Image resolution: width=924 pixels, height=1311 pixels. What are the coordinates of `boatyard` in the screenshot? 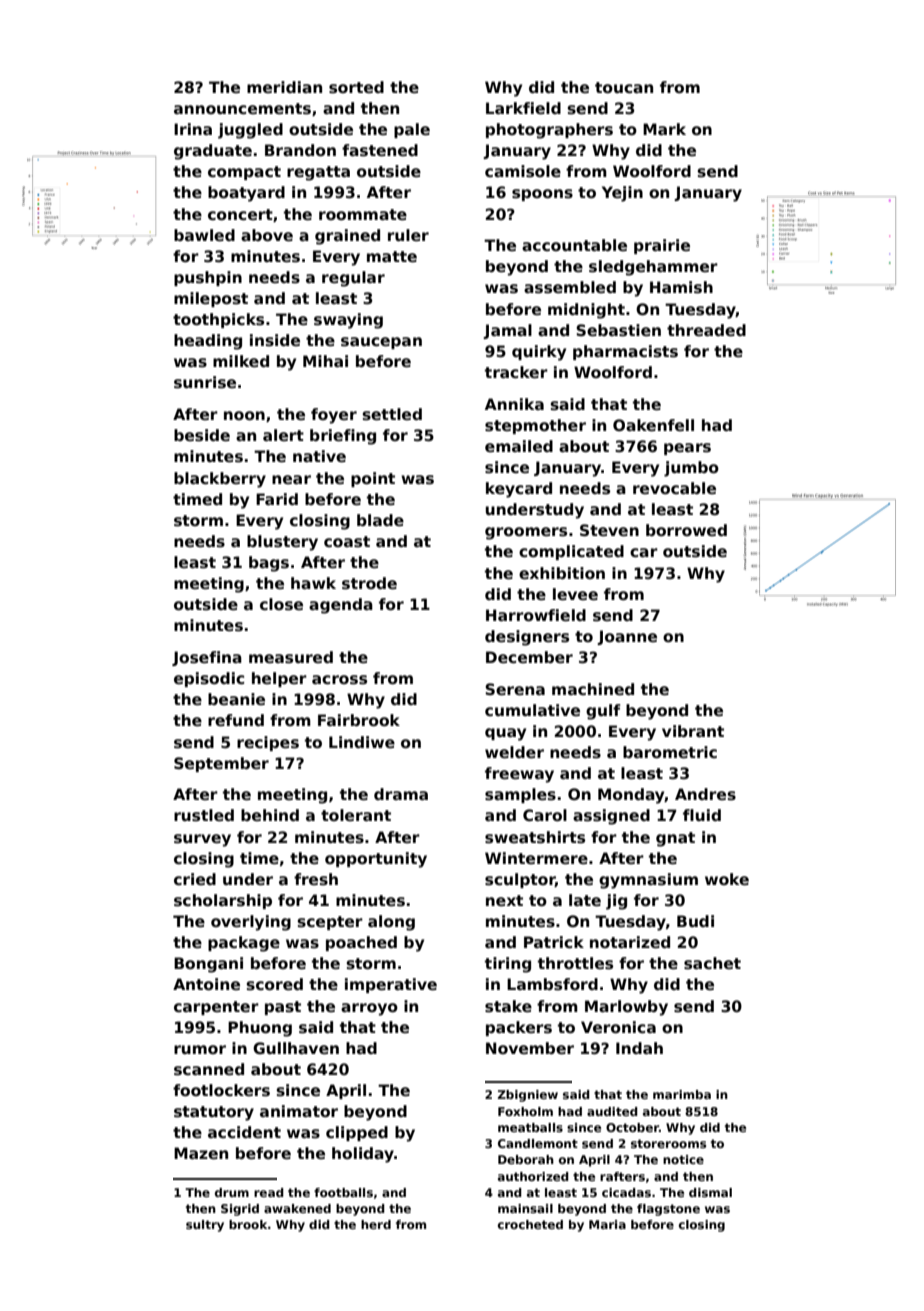 It's located at (246, 194).
